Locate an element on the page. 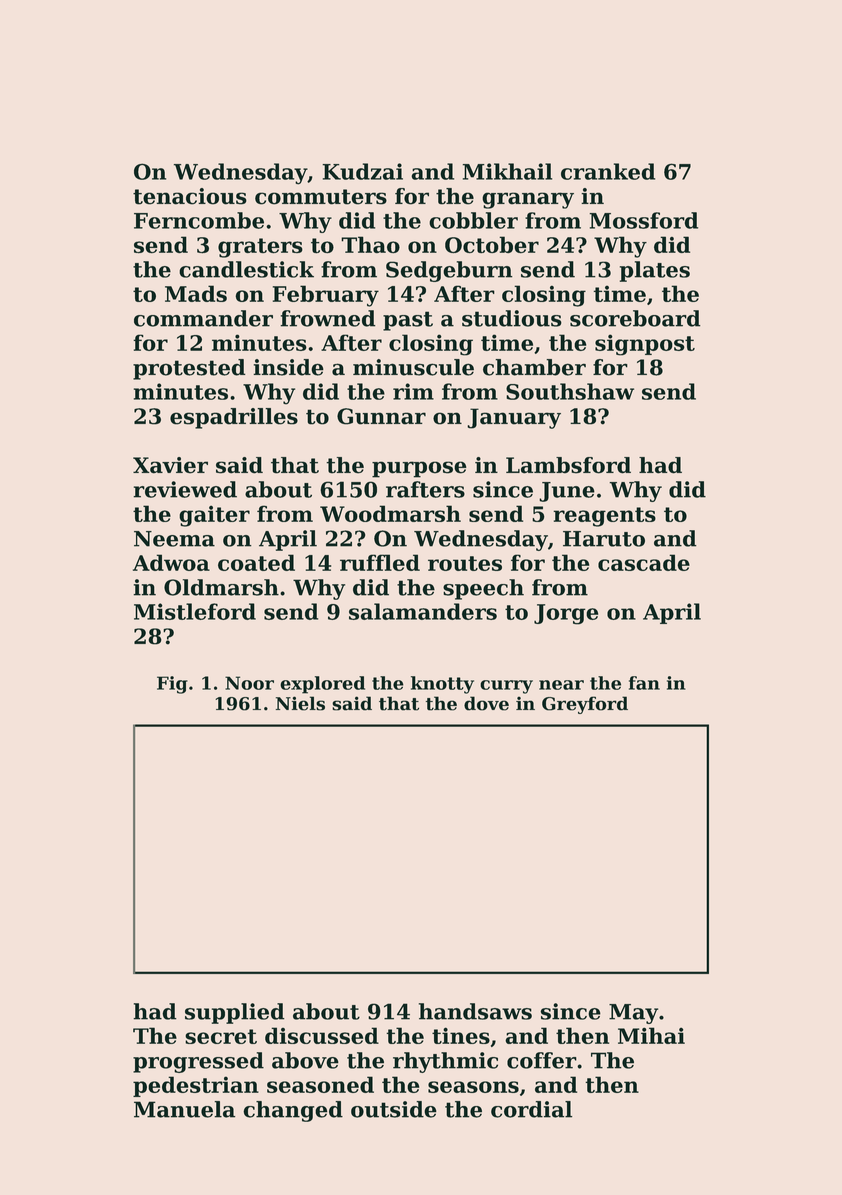 This page has width=842, height=1195. coated is located at coordinates (256, 562).
